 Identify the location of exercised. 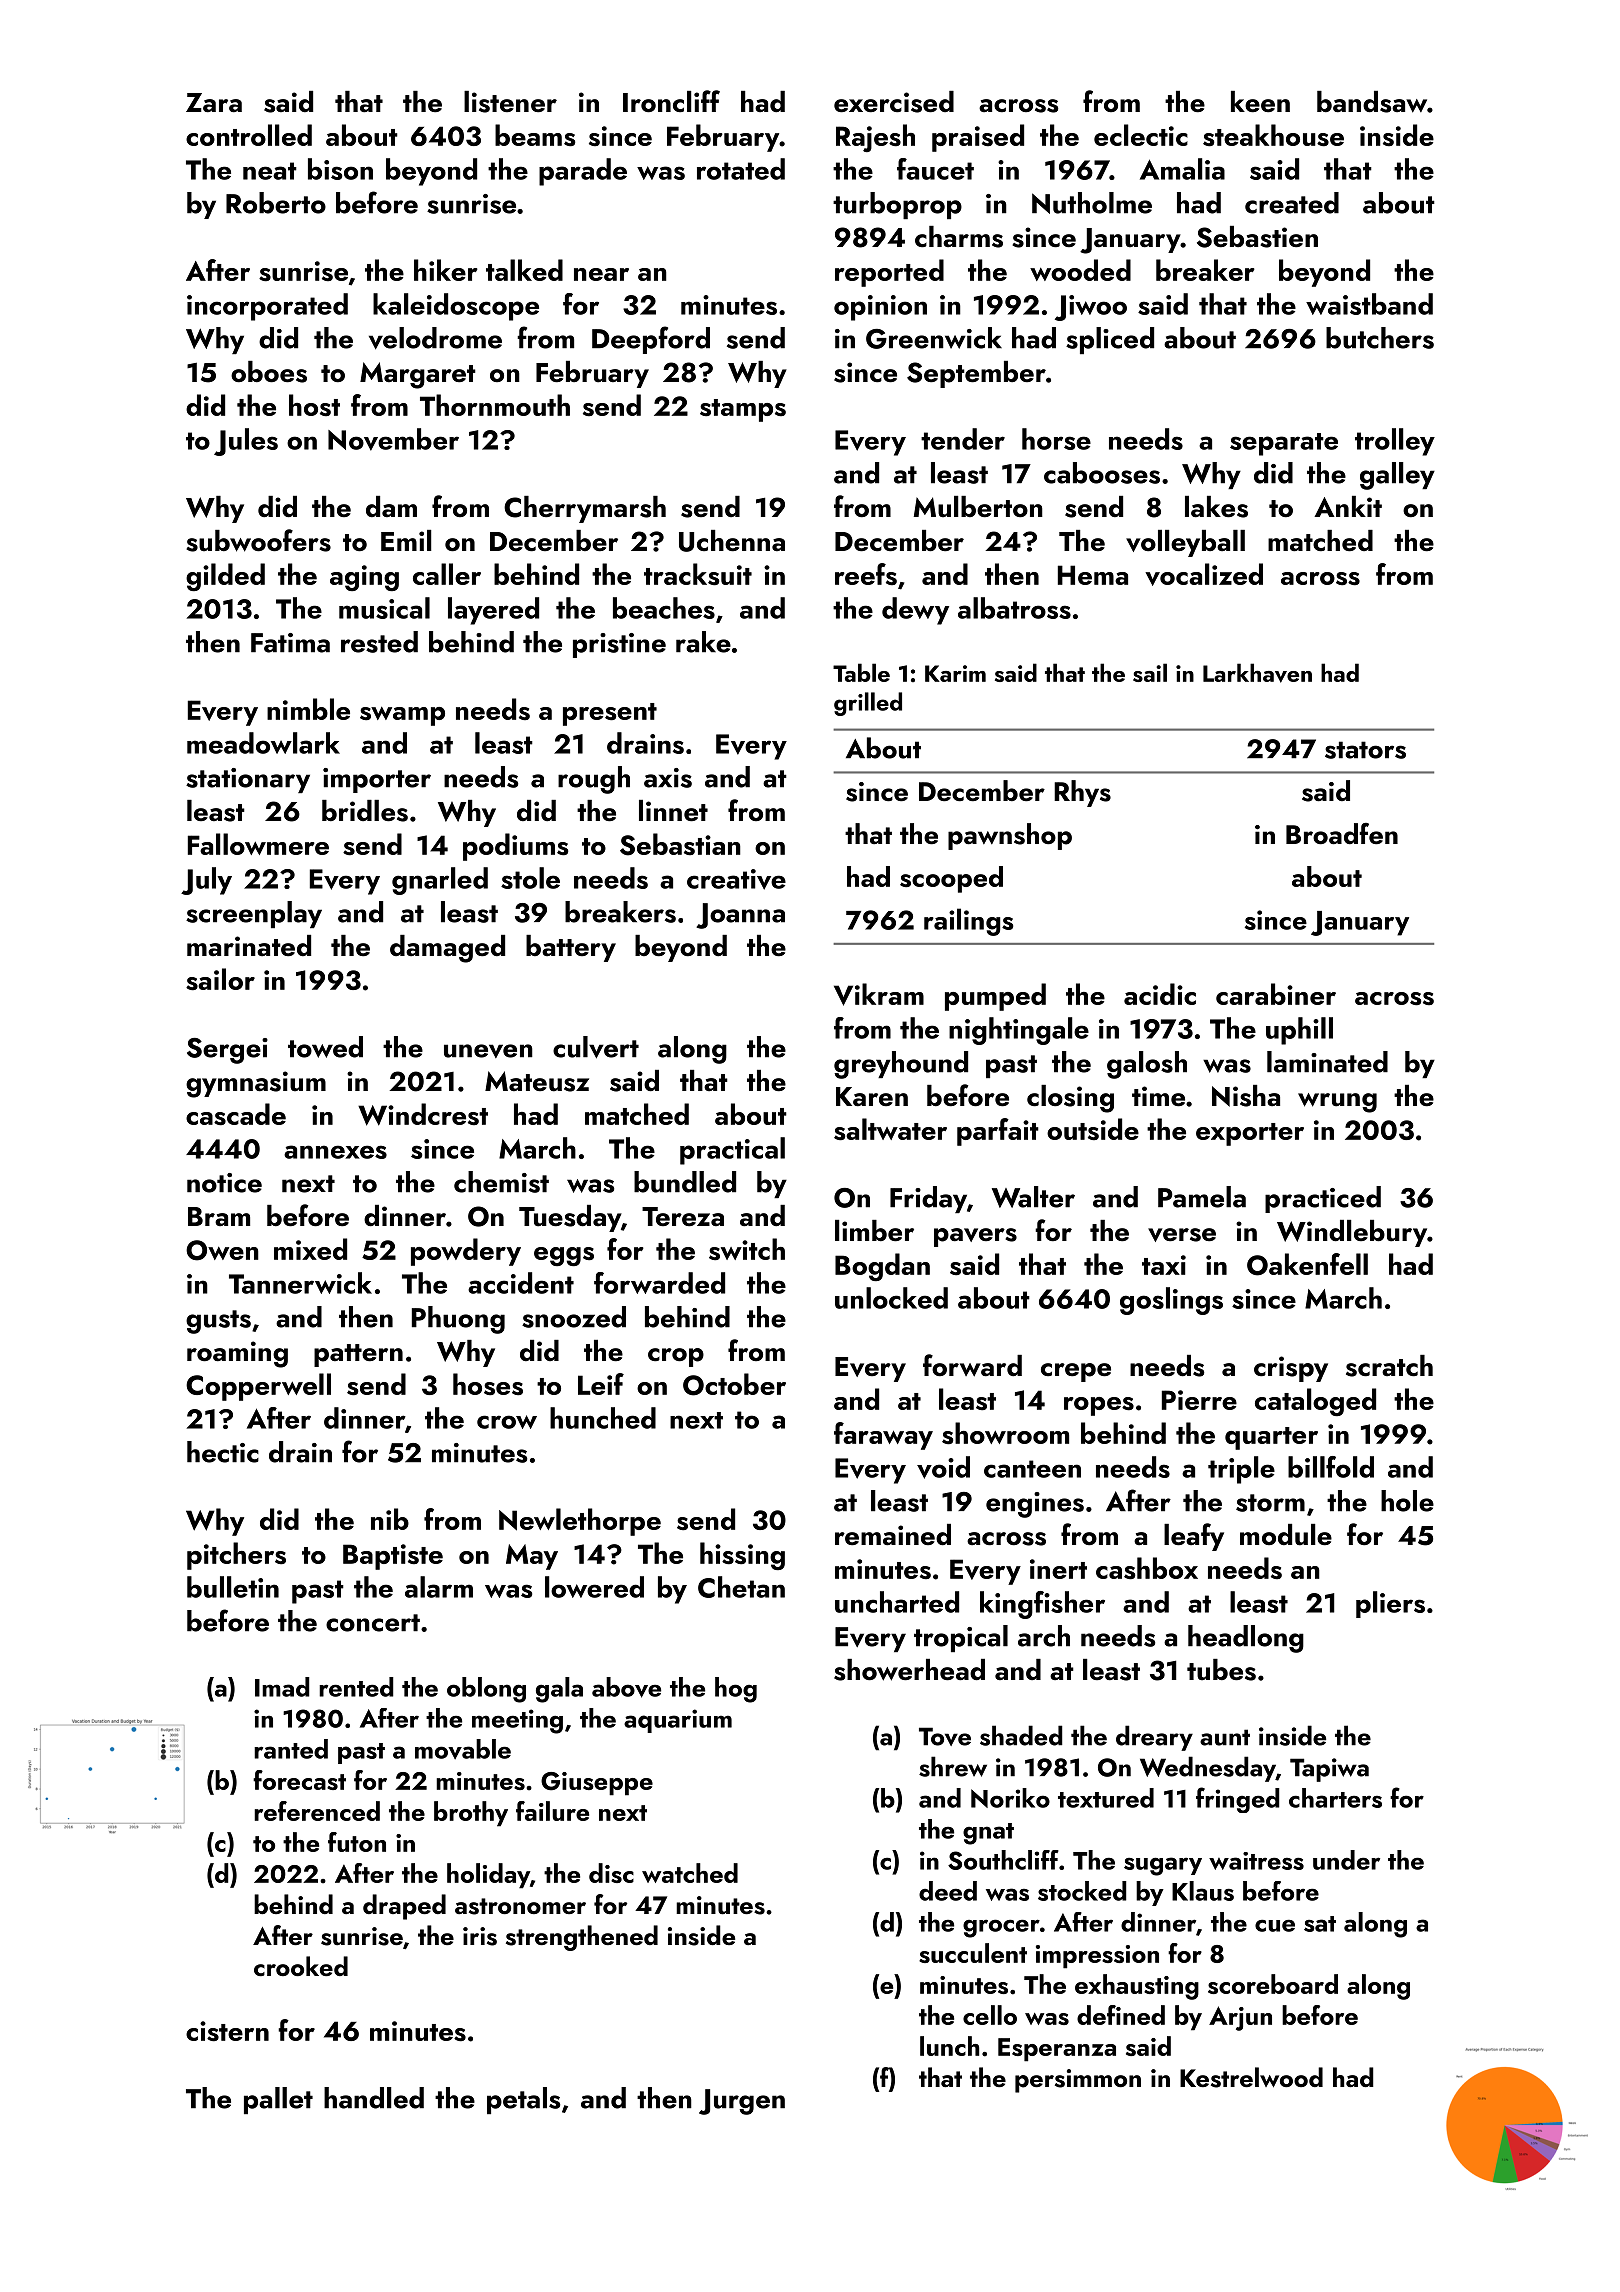
(894, 102).
